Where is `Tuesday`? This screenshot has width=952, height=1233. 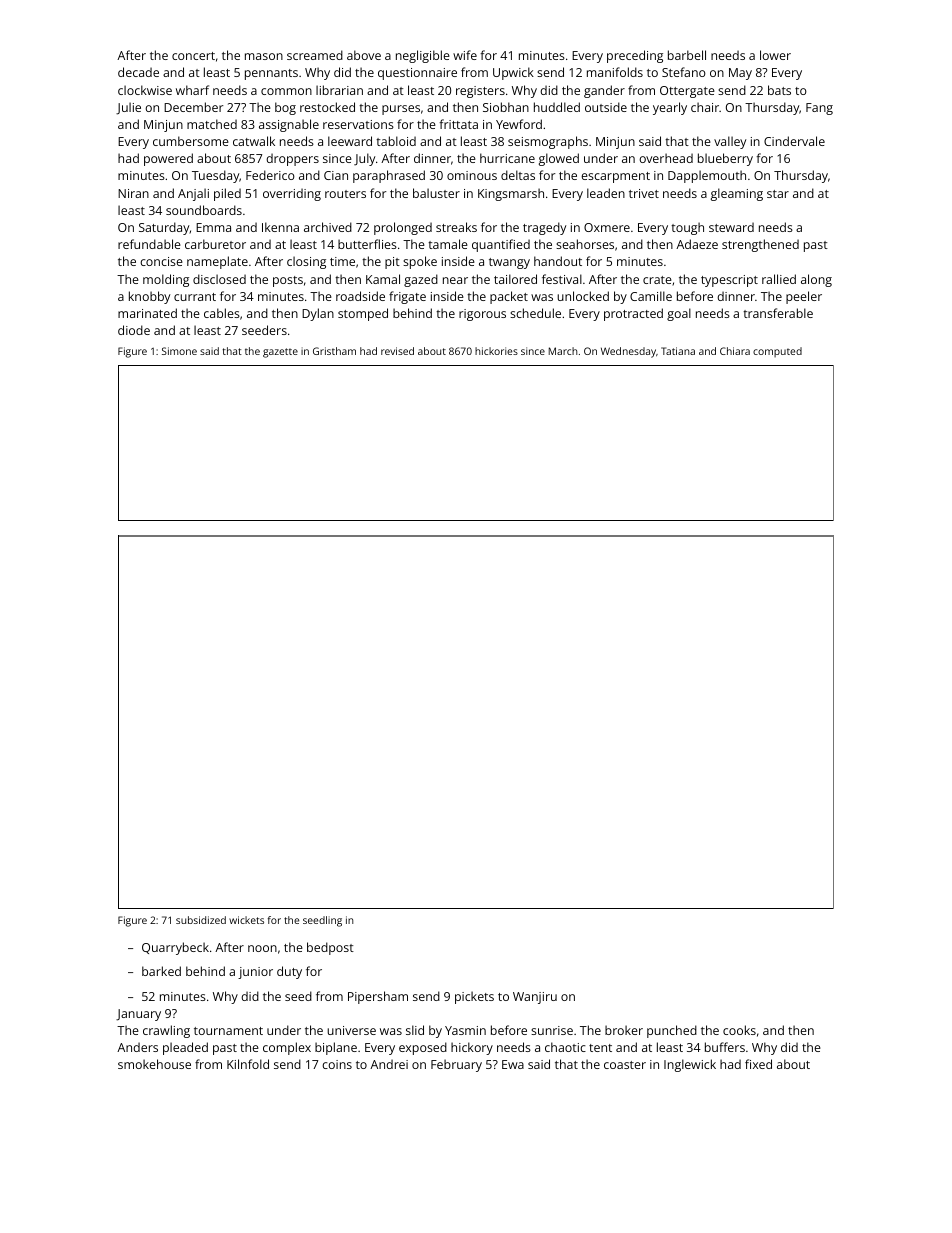 Tuesday is located at coordinates (216, 176).
